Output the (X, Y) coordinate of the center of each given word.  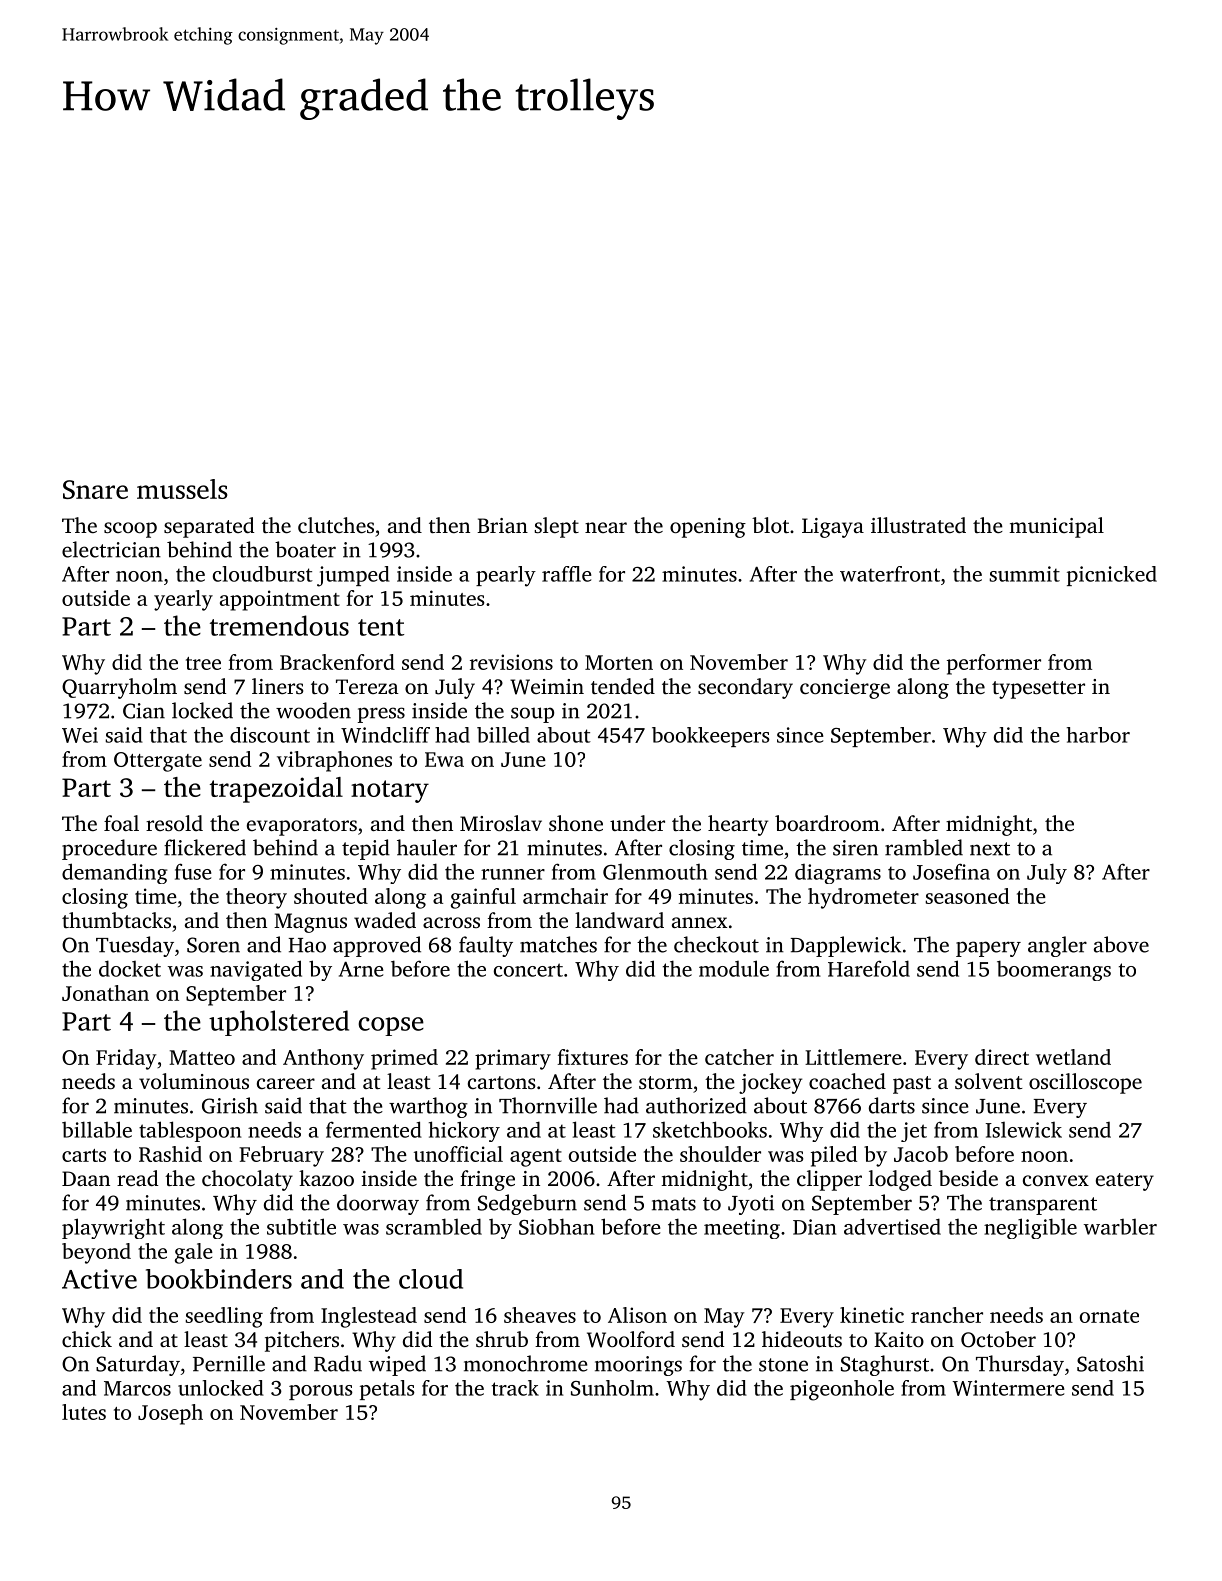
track (515, 1388)
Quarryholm (119, 688)
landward (619, 920)
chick (87, 1339)
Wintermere (1008, 1388)
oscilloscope (1085, 1083)
